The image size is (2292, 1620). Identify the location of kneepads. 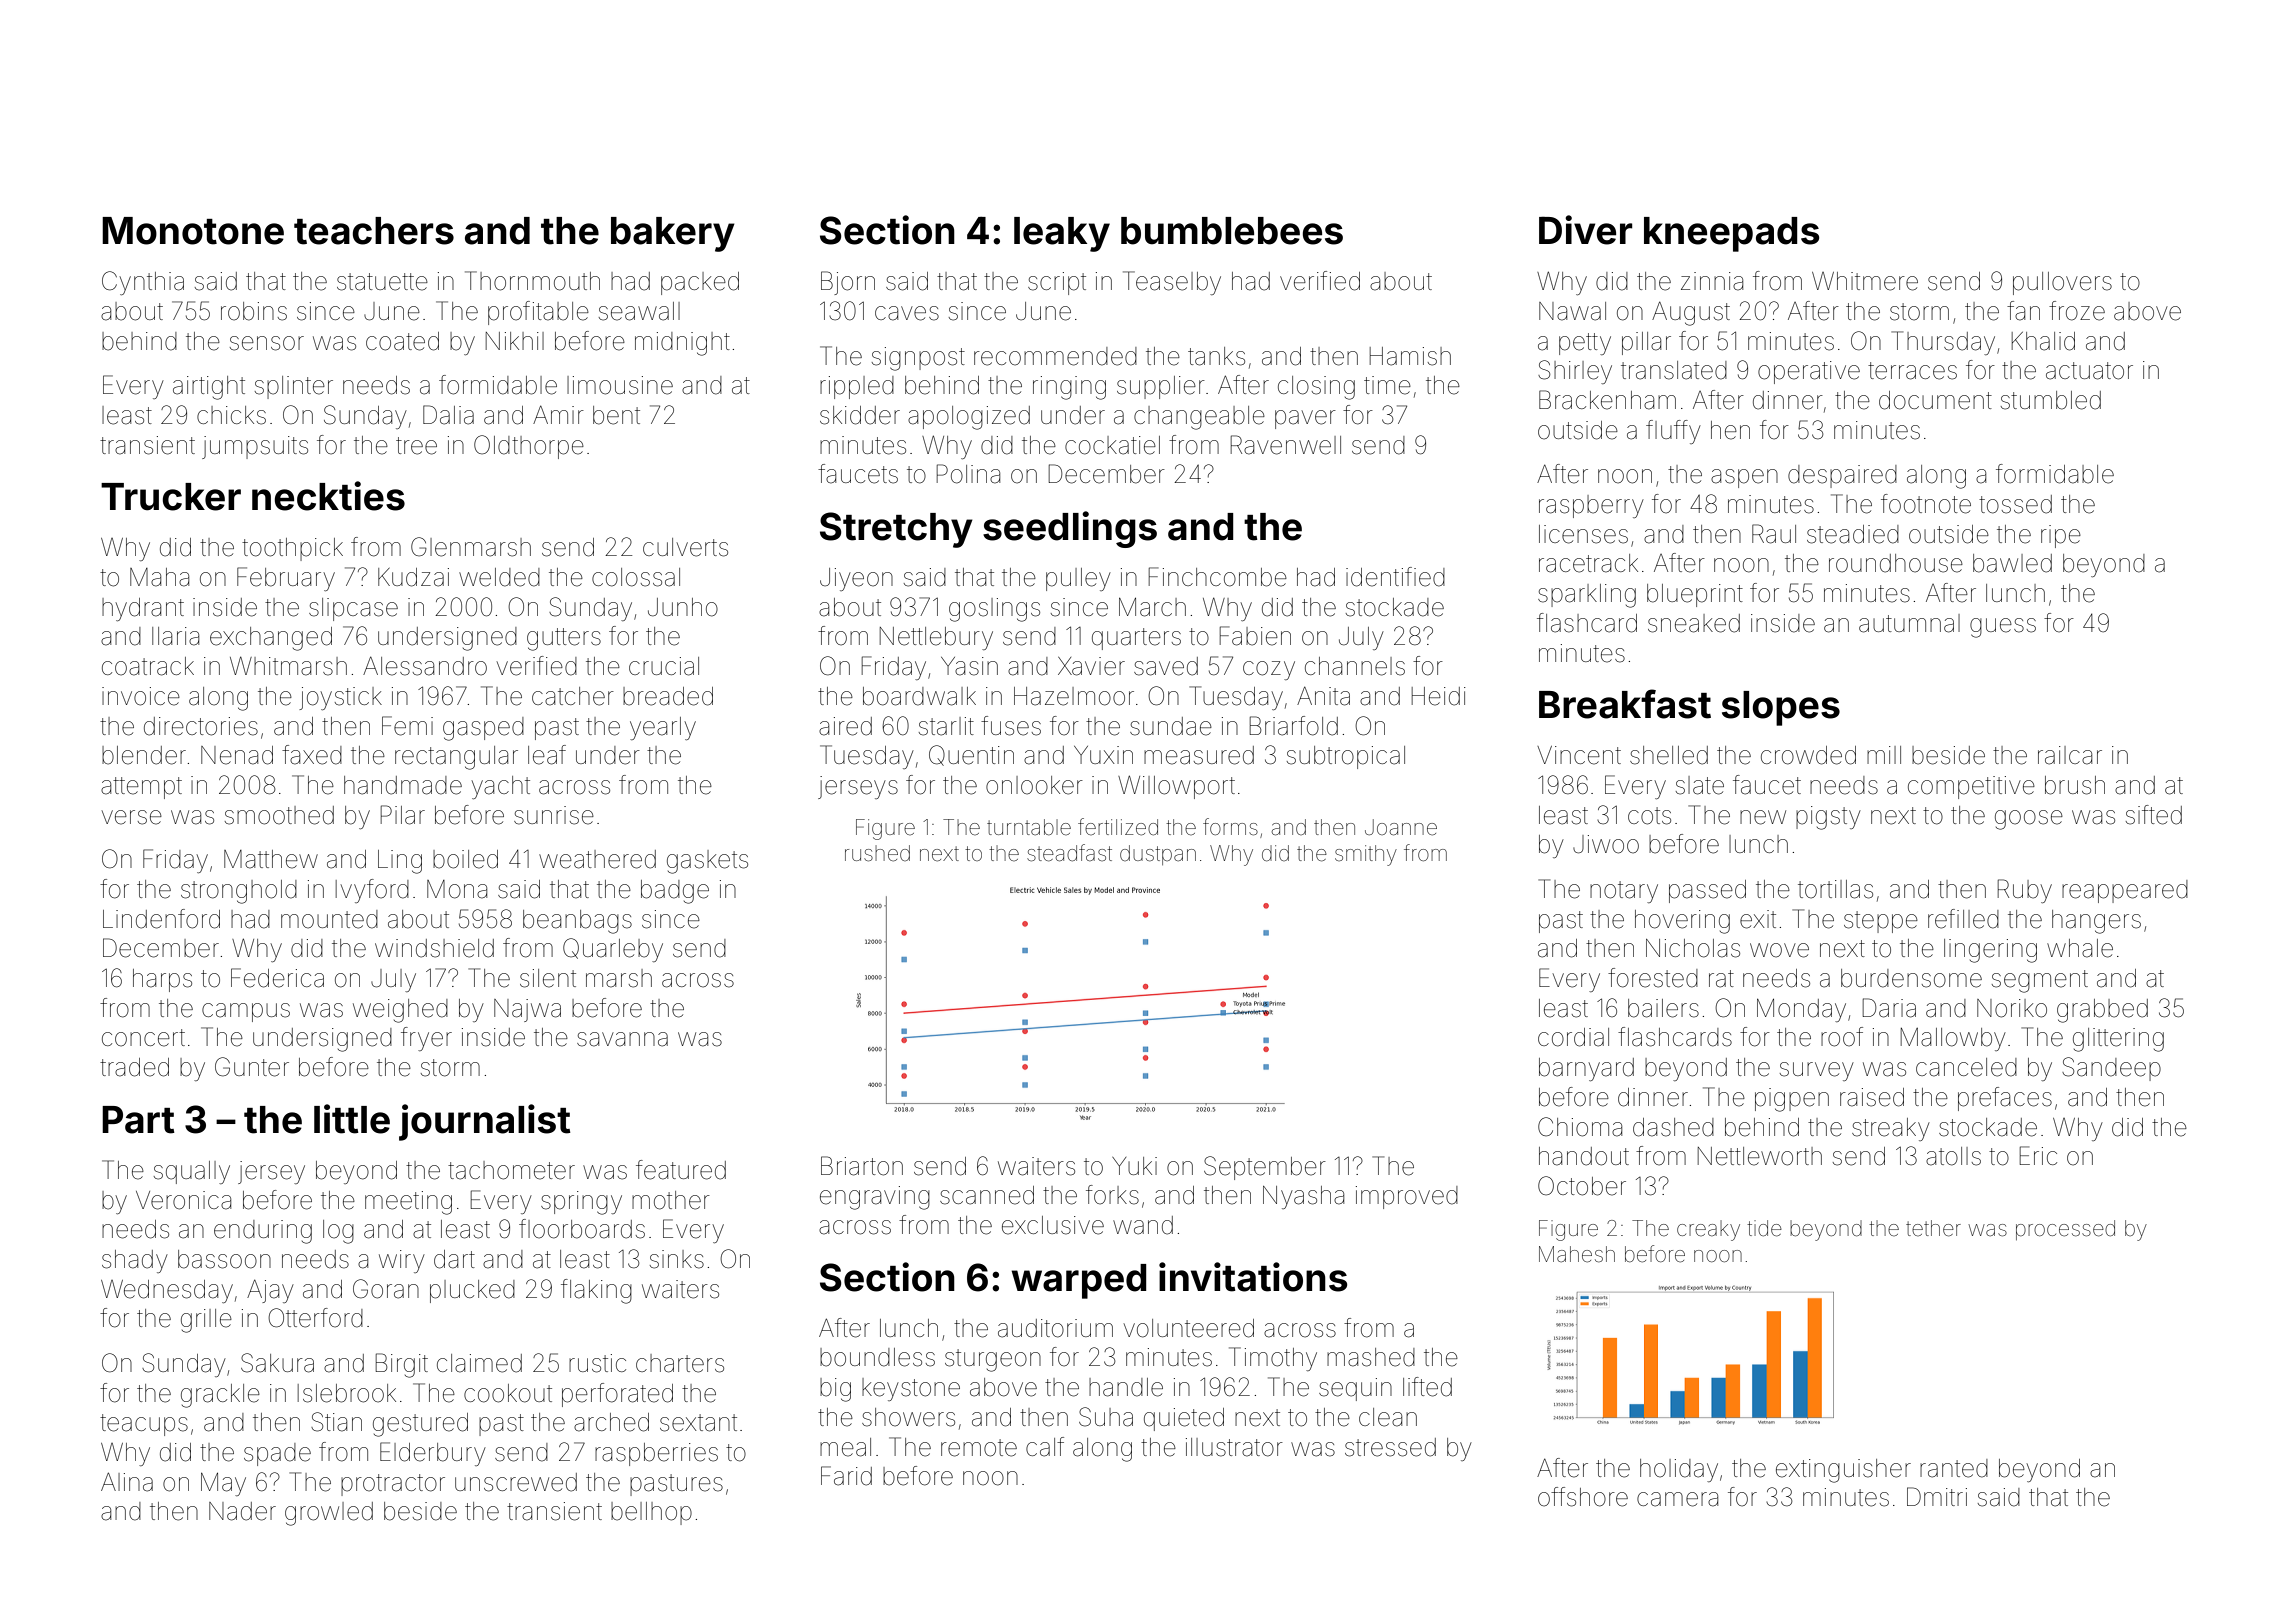
(1732, 234).
